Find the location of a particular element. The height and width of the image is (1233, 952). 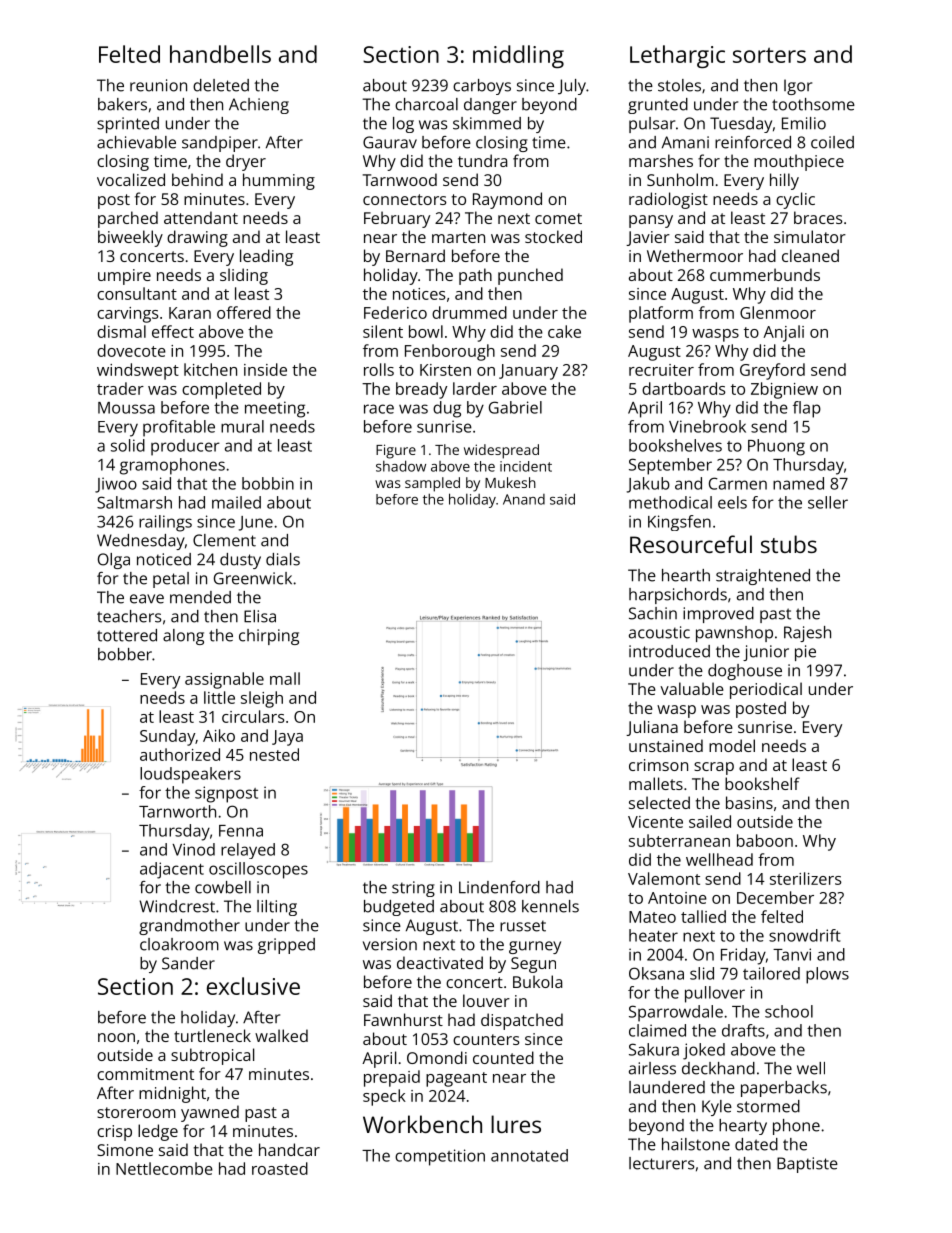

pawnshop is located at coordinates (734, 634).
